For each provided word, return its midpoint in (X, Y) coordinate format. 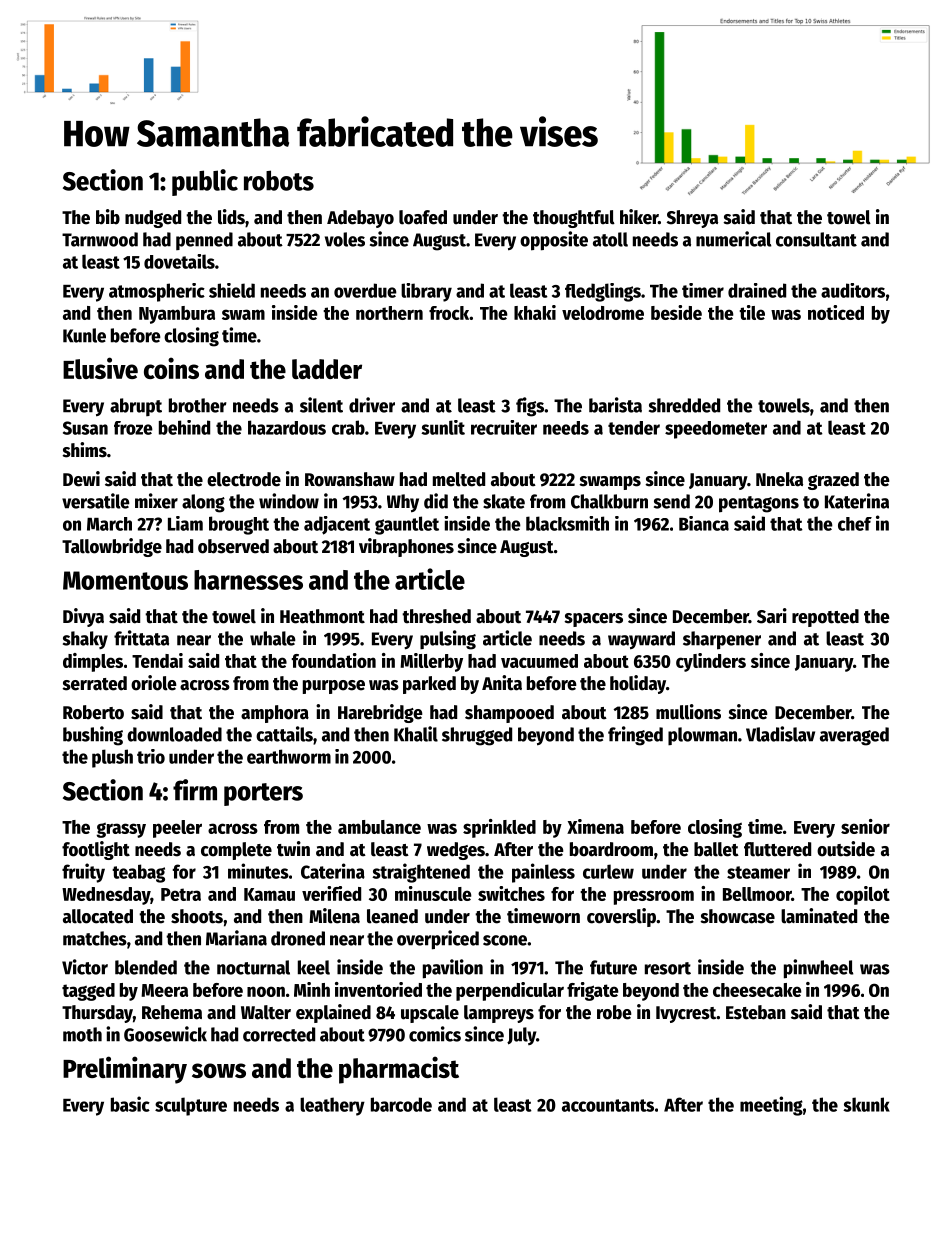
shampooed (509, 714)
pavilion (453, 969)
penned (204, 241)
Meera (164, 990)
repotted (825, 618)
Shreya (692, 219)
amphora (275, 714)
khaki (535, 312)
